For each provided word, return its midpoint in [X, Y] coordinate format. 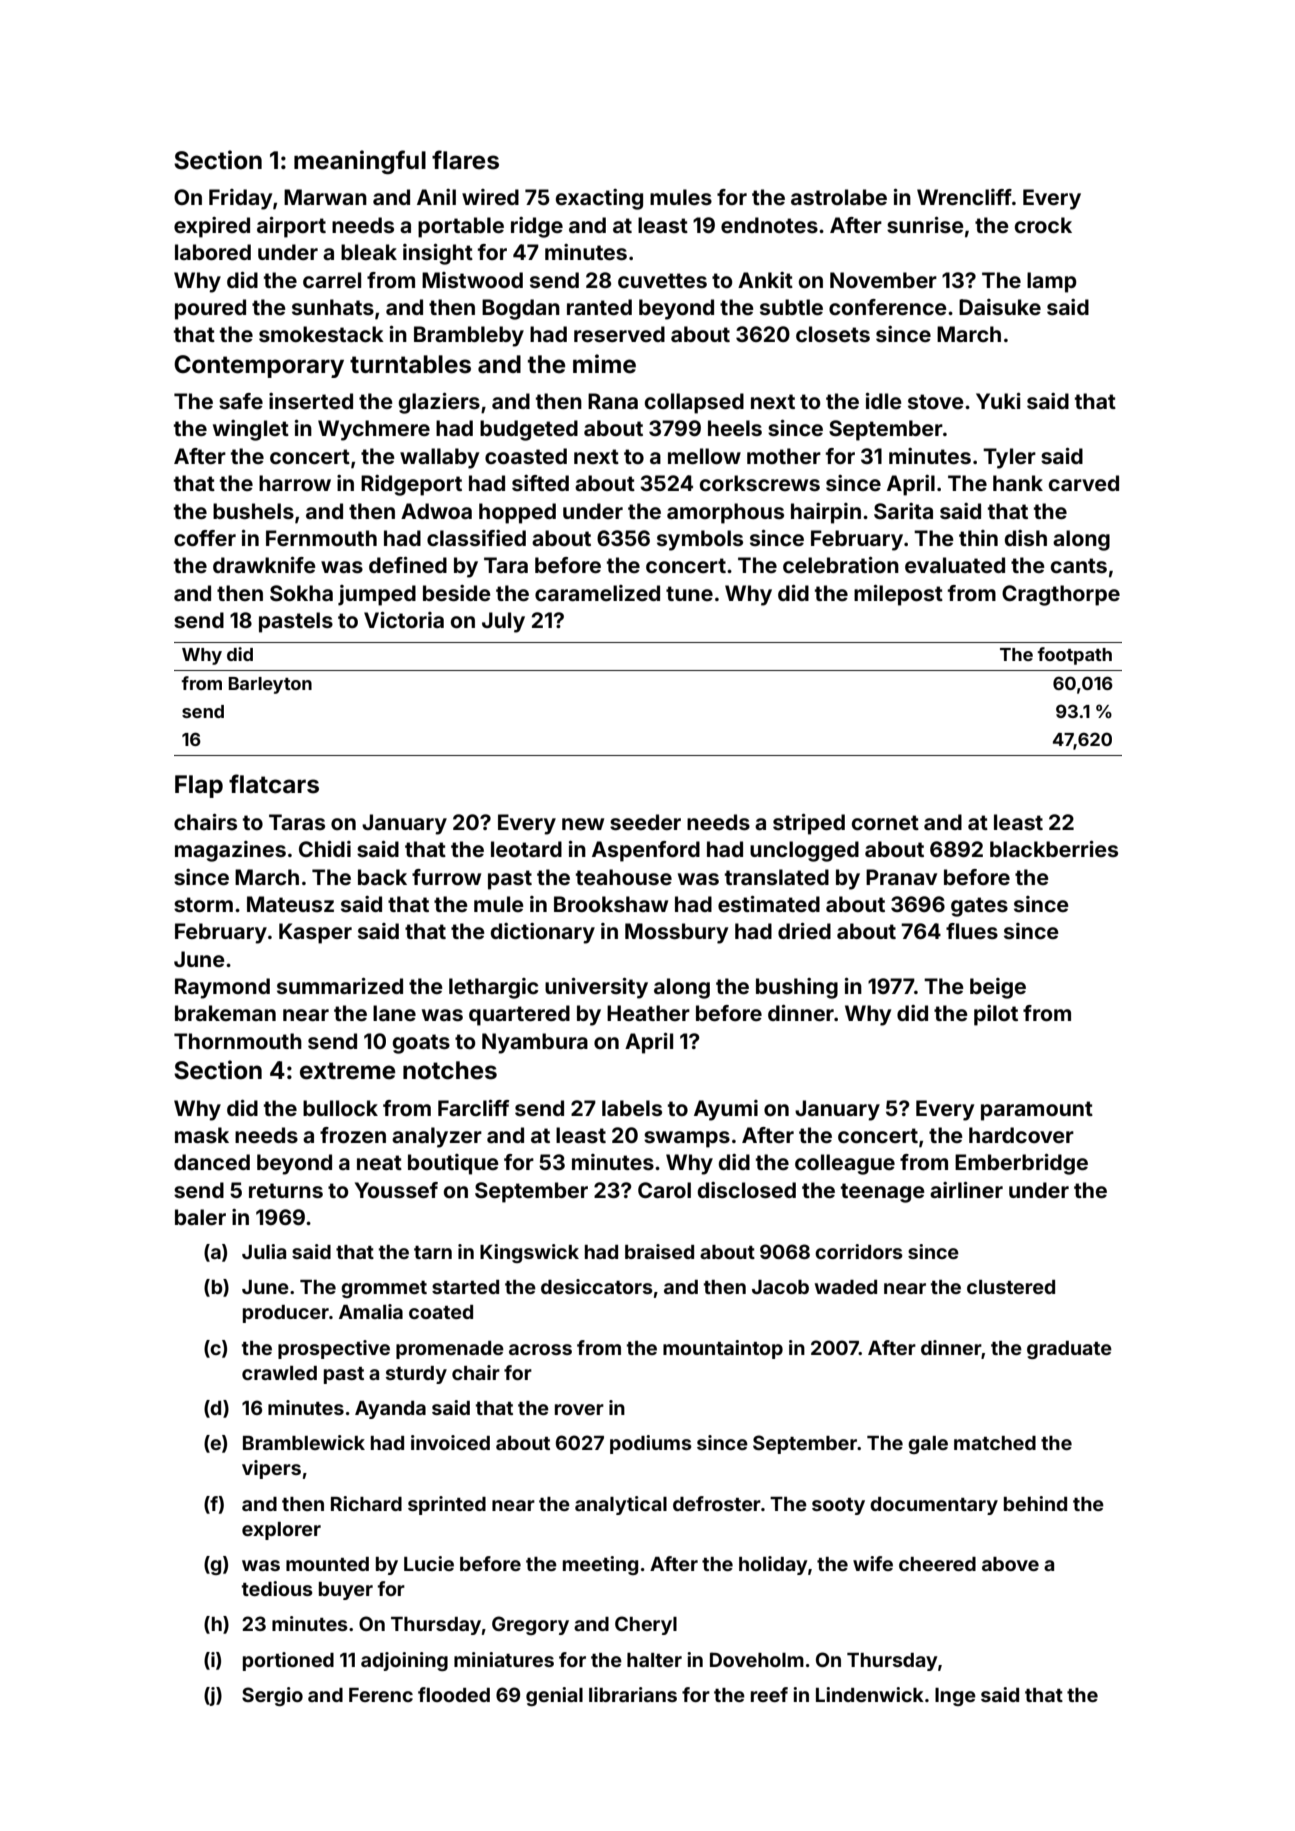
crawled [279, 1373]
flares [465, 160]
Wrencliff [964, 197]
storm [203, 904]
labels [632, 1108]
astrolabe [839, 197]
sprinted [447, 1505]
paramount [1037, 1111]
